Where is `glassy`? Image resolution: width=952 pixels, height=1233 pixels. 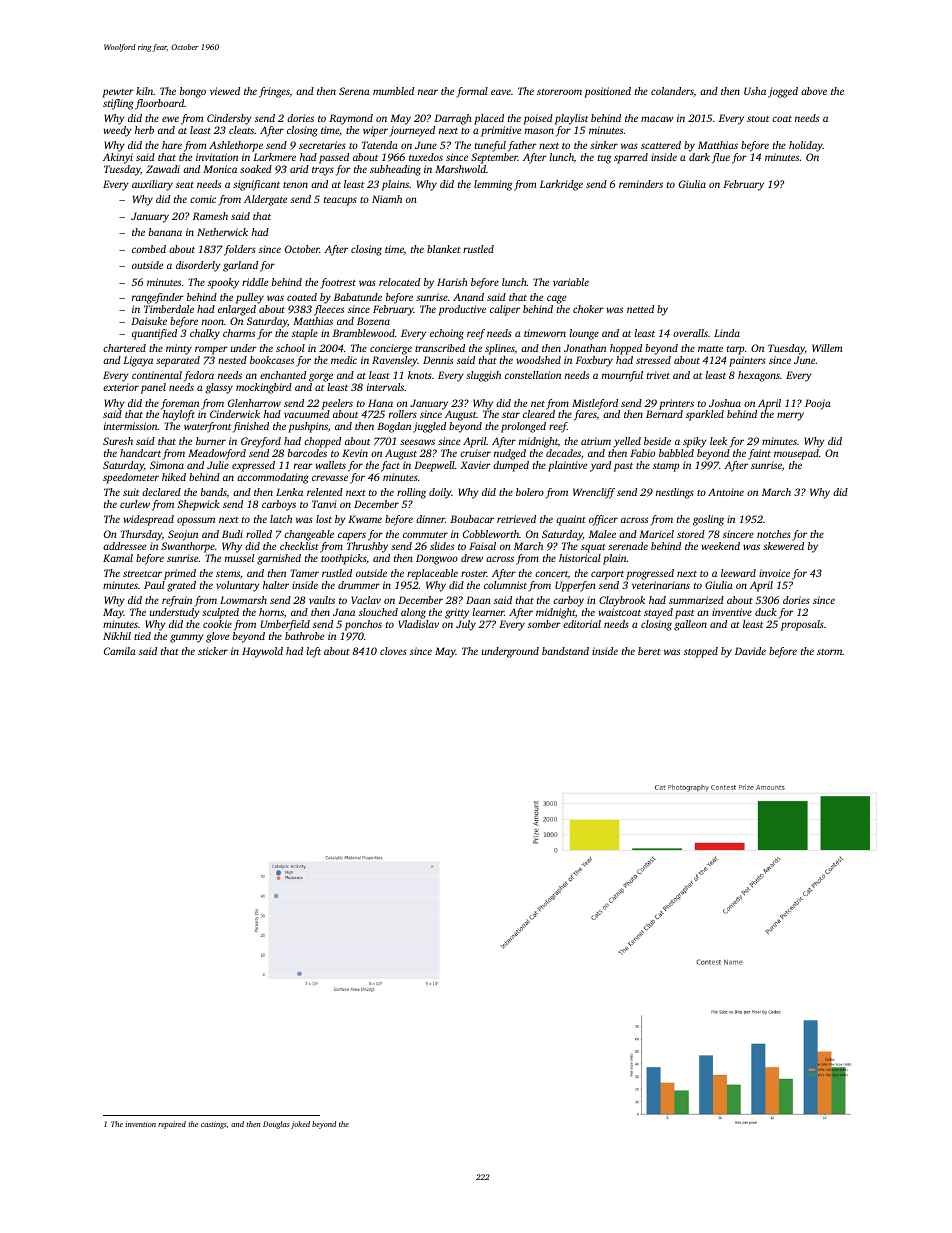
glassy is located at coordinates (219, 388).
